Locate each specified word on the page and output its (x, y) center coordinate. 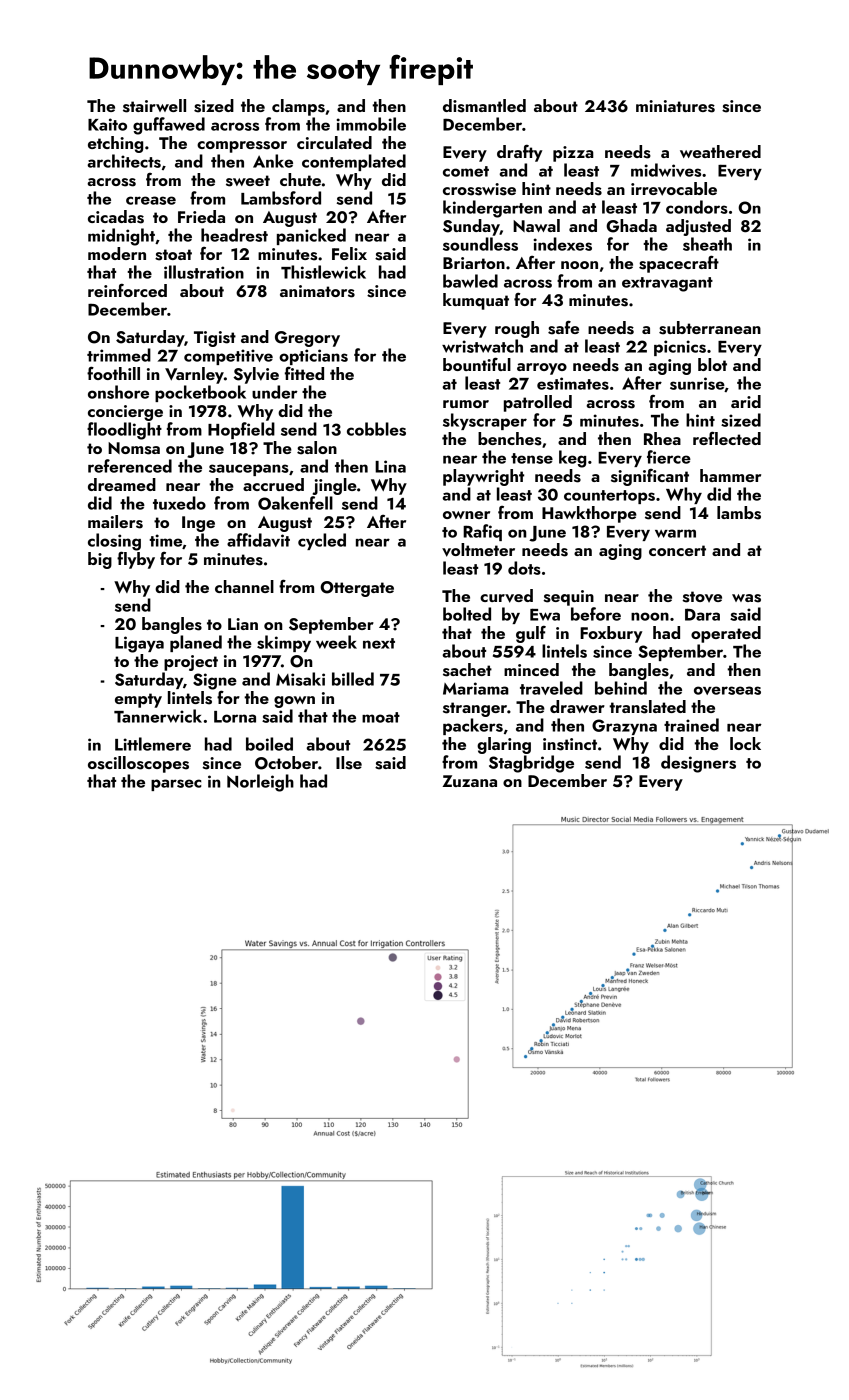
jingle (335, 486)
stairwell (154, 106)
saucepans (249, 470)
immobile (371, 124)
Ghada (631, 226)
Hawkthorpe (589, 514)
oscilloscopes (138, 764)
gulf (531, 634)
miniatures (675, 106)
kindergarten (492, 209)
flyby (136, 560)
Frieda (201, 216)
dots (524, 568)
